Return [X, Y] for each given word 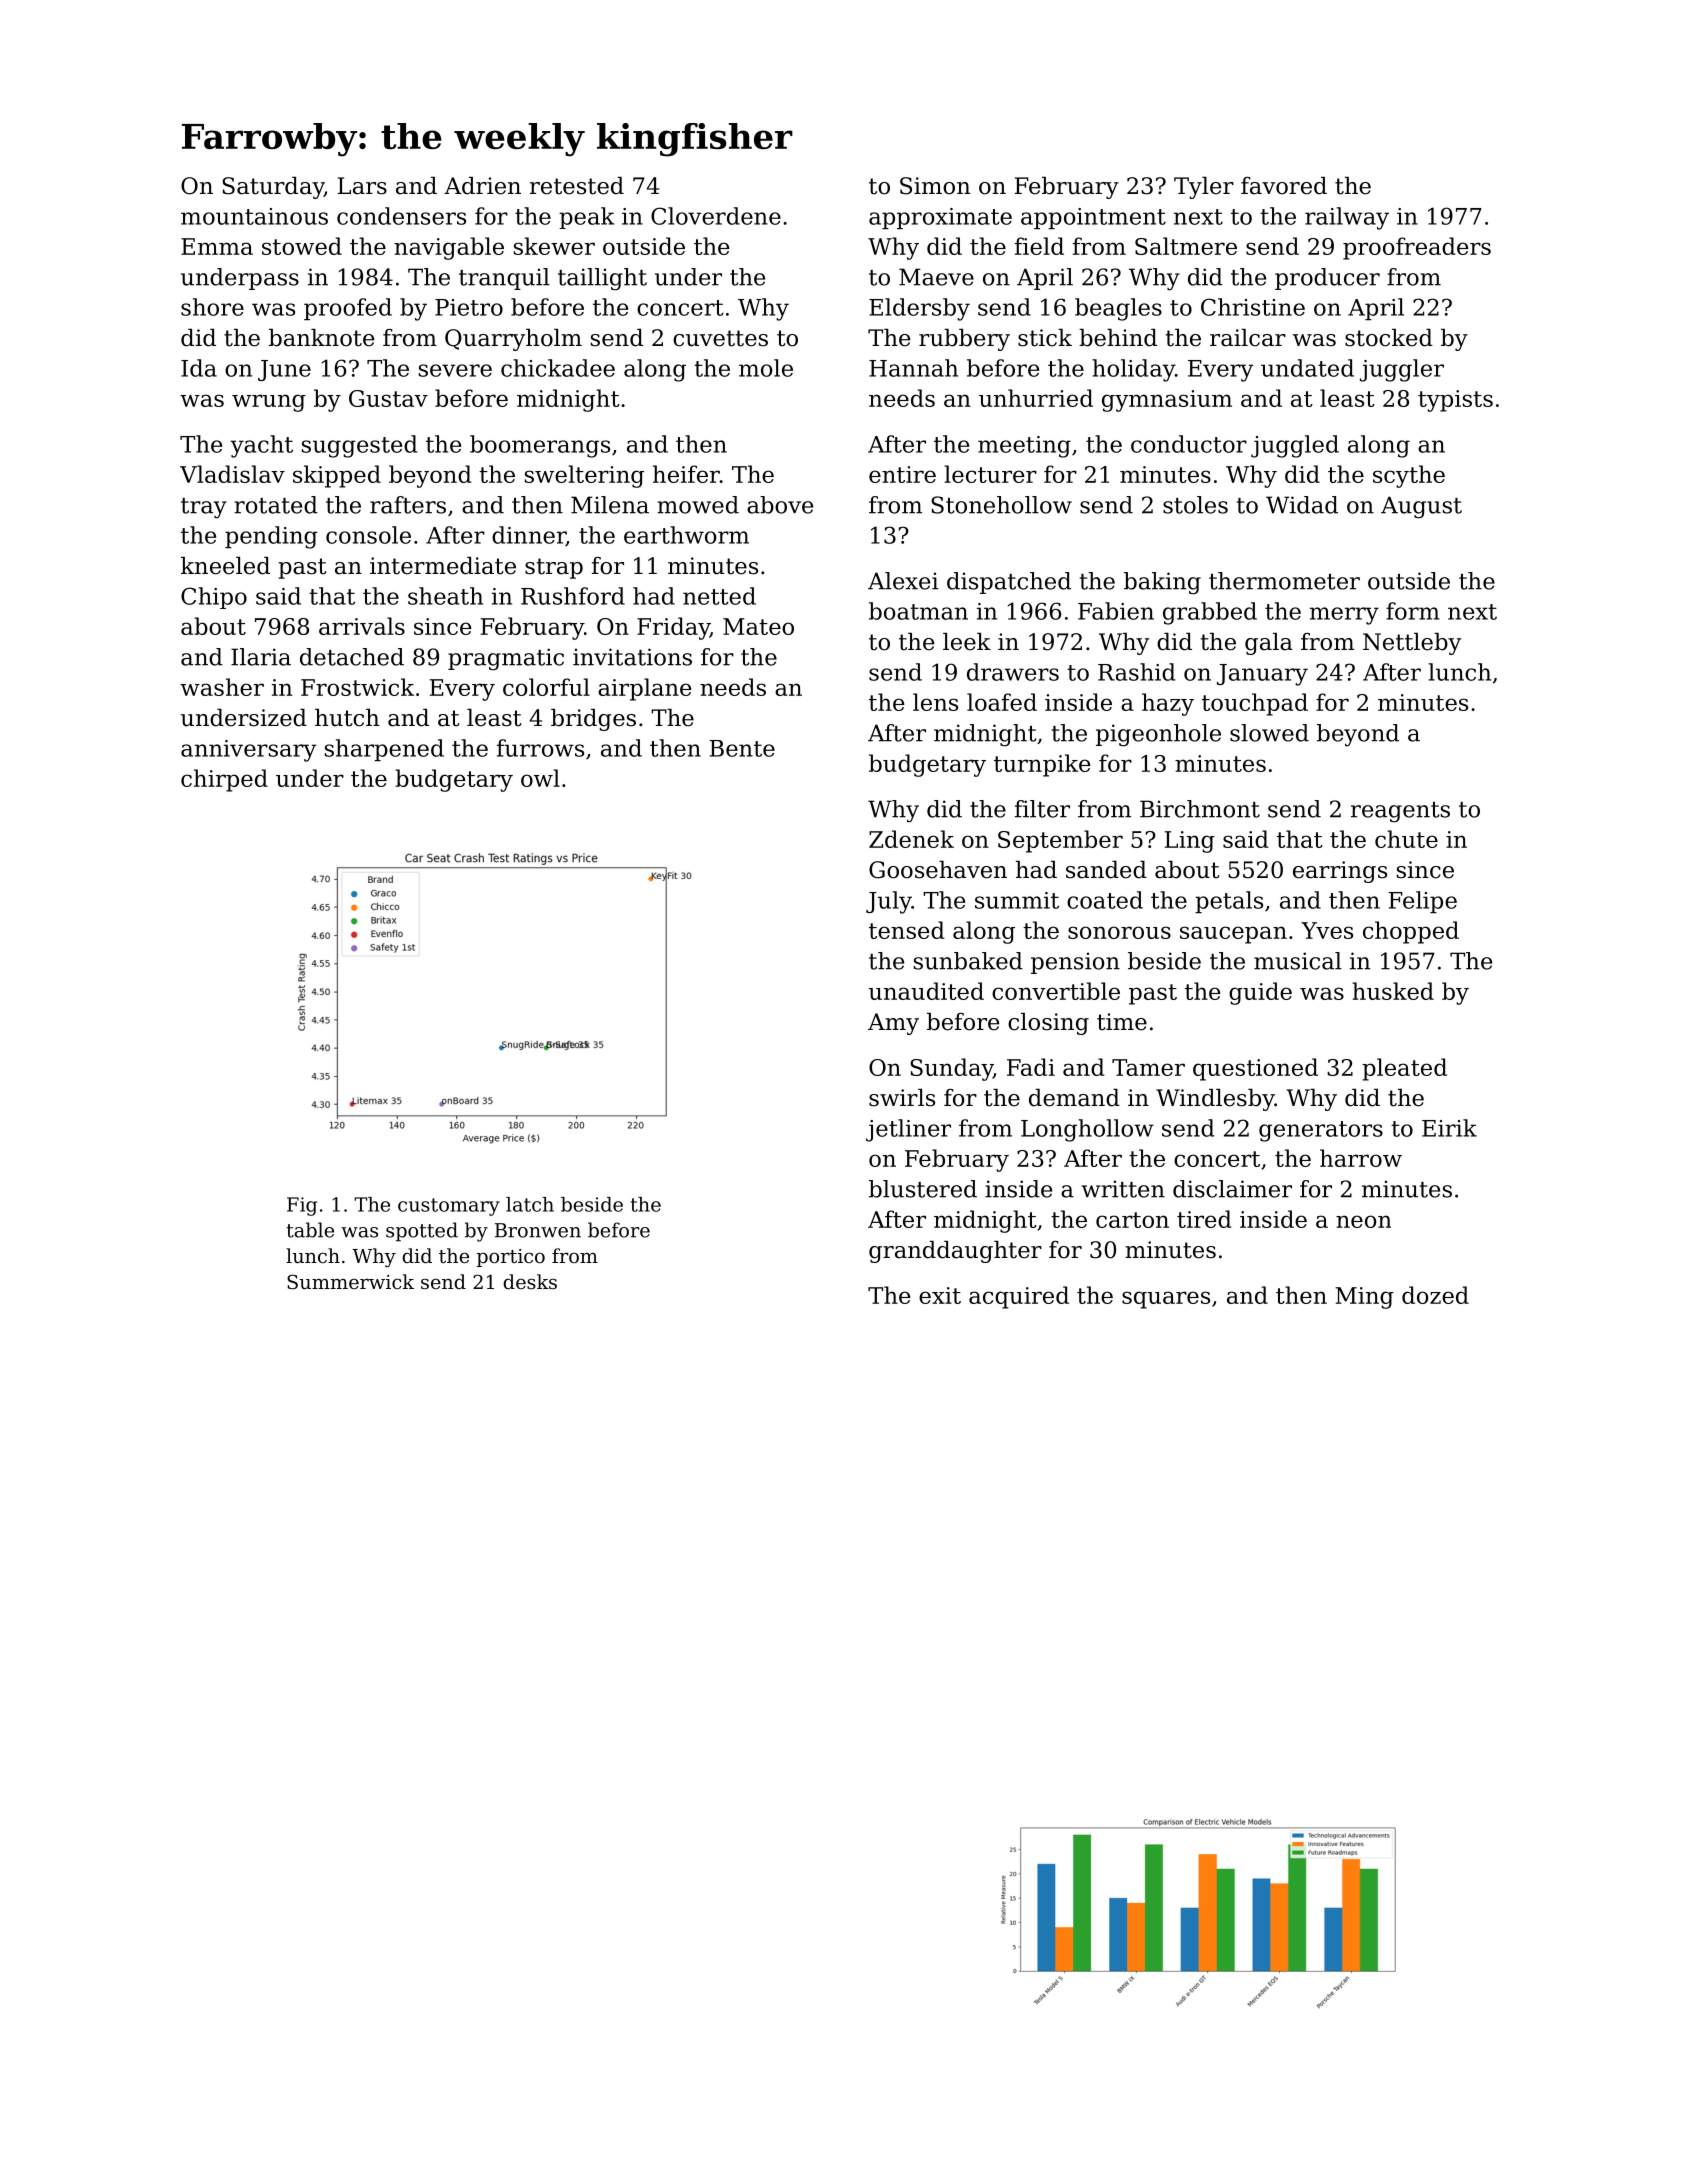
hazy [1168, 704]
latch [530, 1204]
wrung [269, 403]
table [310, 1230]
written [1123, 1189]
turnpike [1042, 765]
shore [212, 307]
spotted [422, 1232]
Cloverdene [716, 216]
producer [1327, 279]
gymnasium [1167, 401]
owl [540, 778]
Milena [610, 505]
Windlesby [1215, 1100]
